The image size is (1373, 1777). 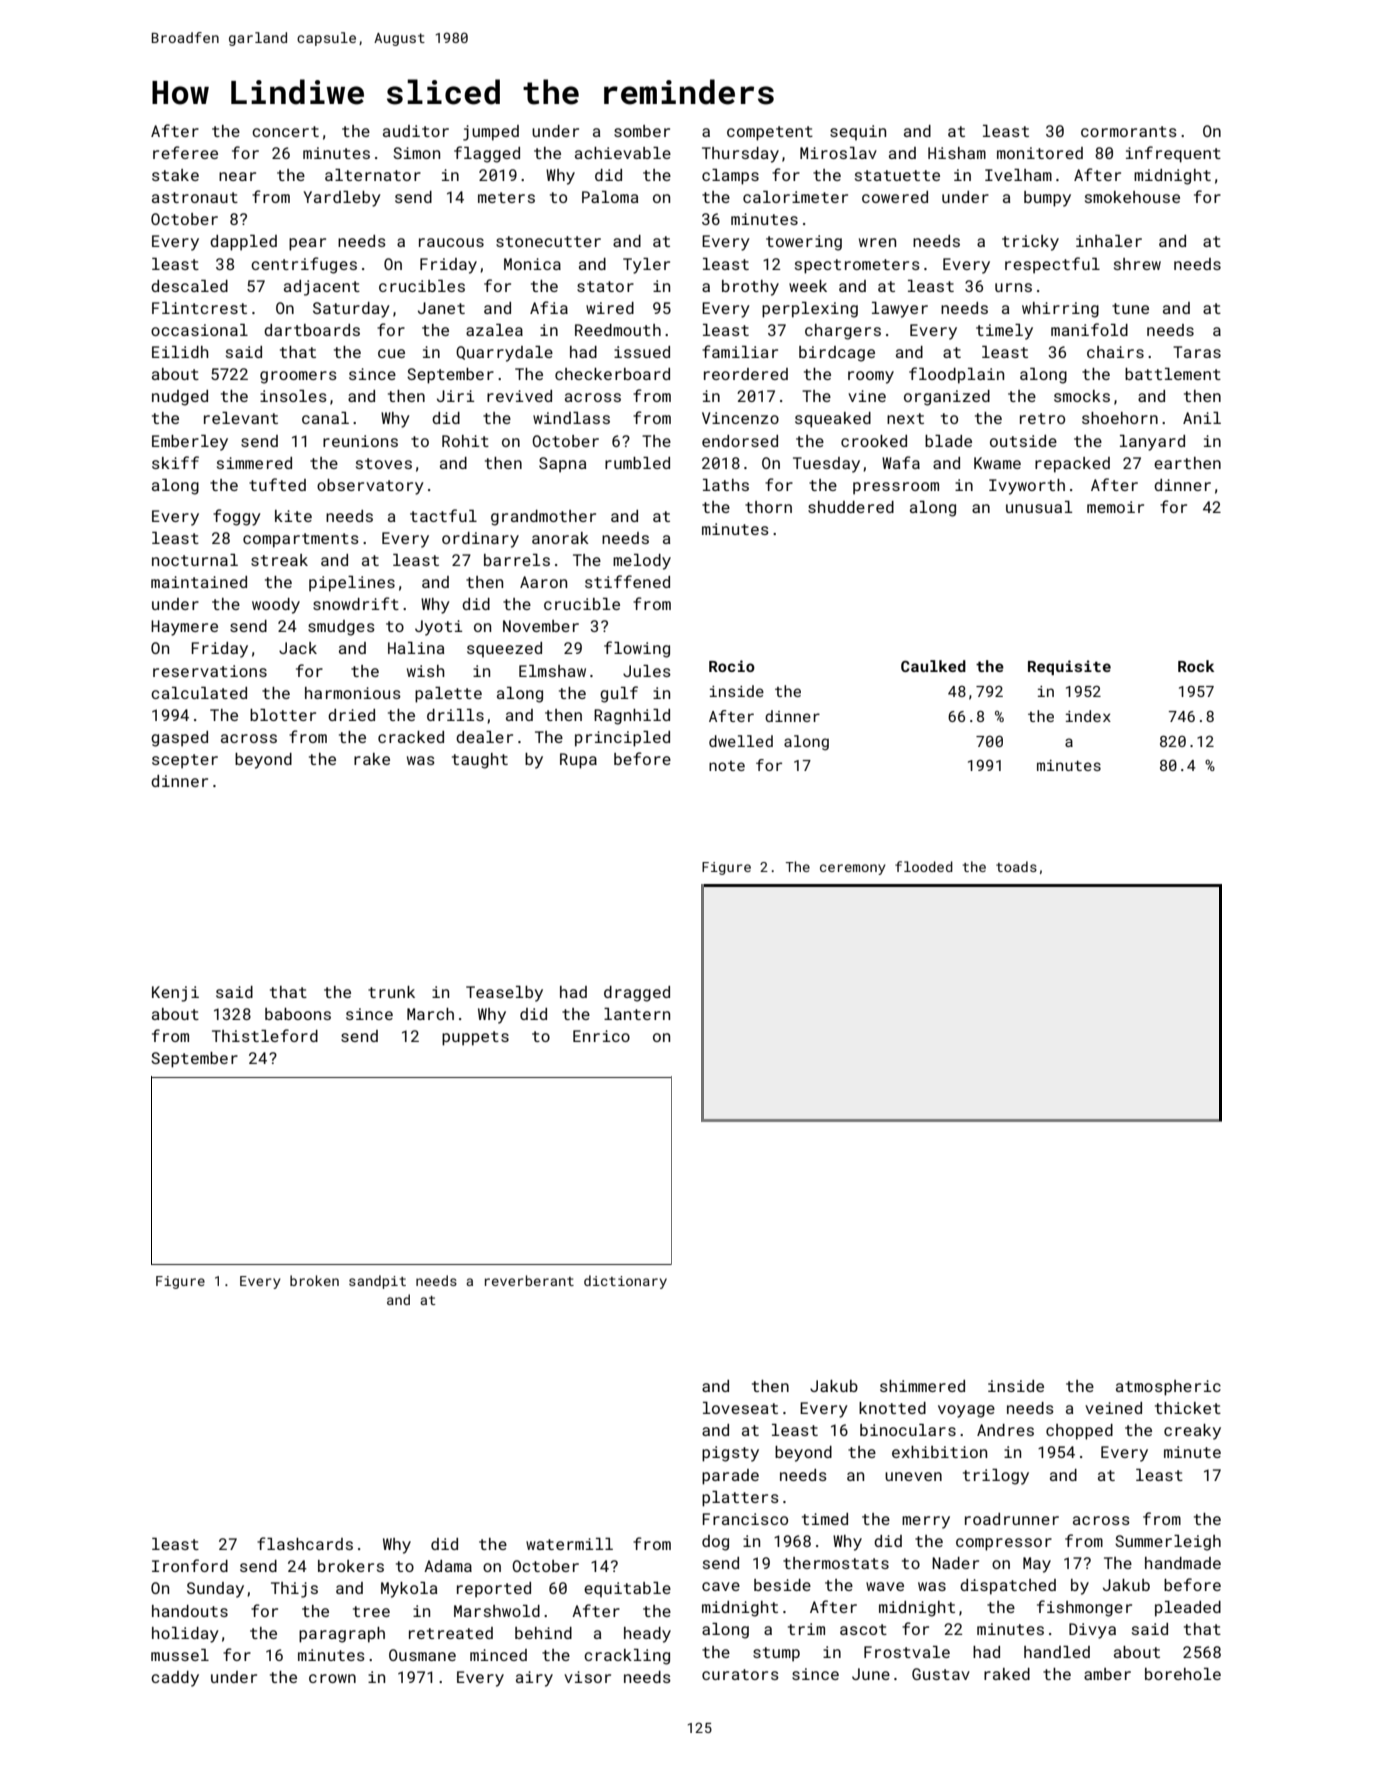 I want to click on shrew, so click(x=1137, y=264).
